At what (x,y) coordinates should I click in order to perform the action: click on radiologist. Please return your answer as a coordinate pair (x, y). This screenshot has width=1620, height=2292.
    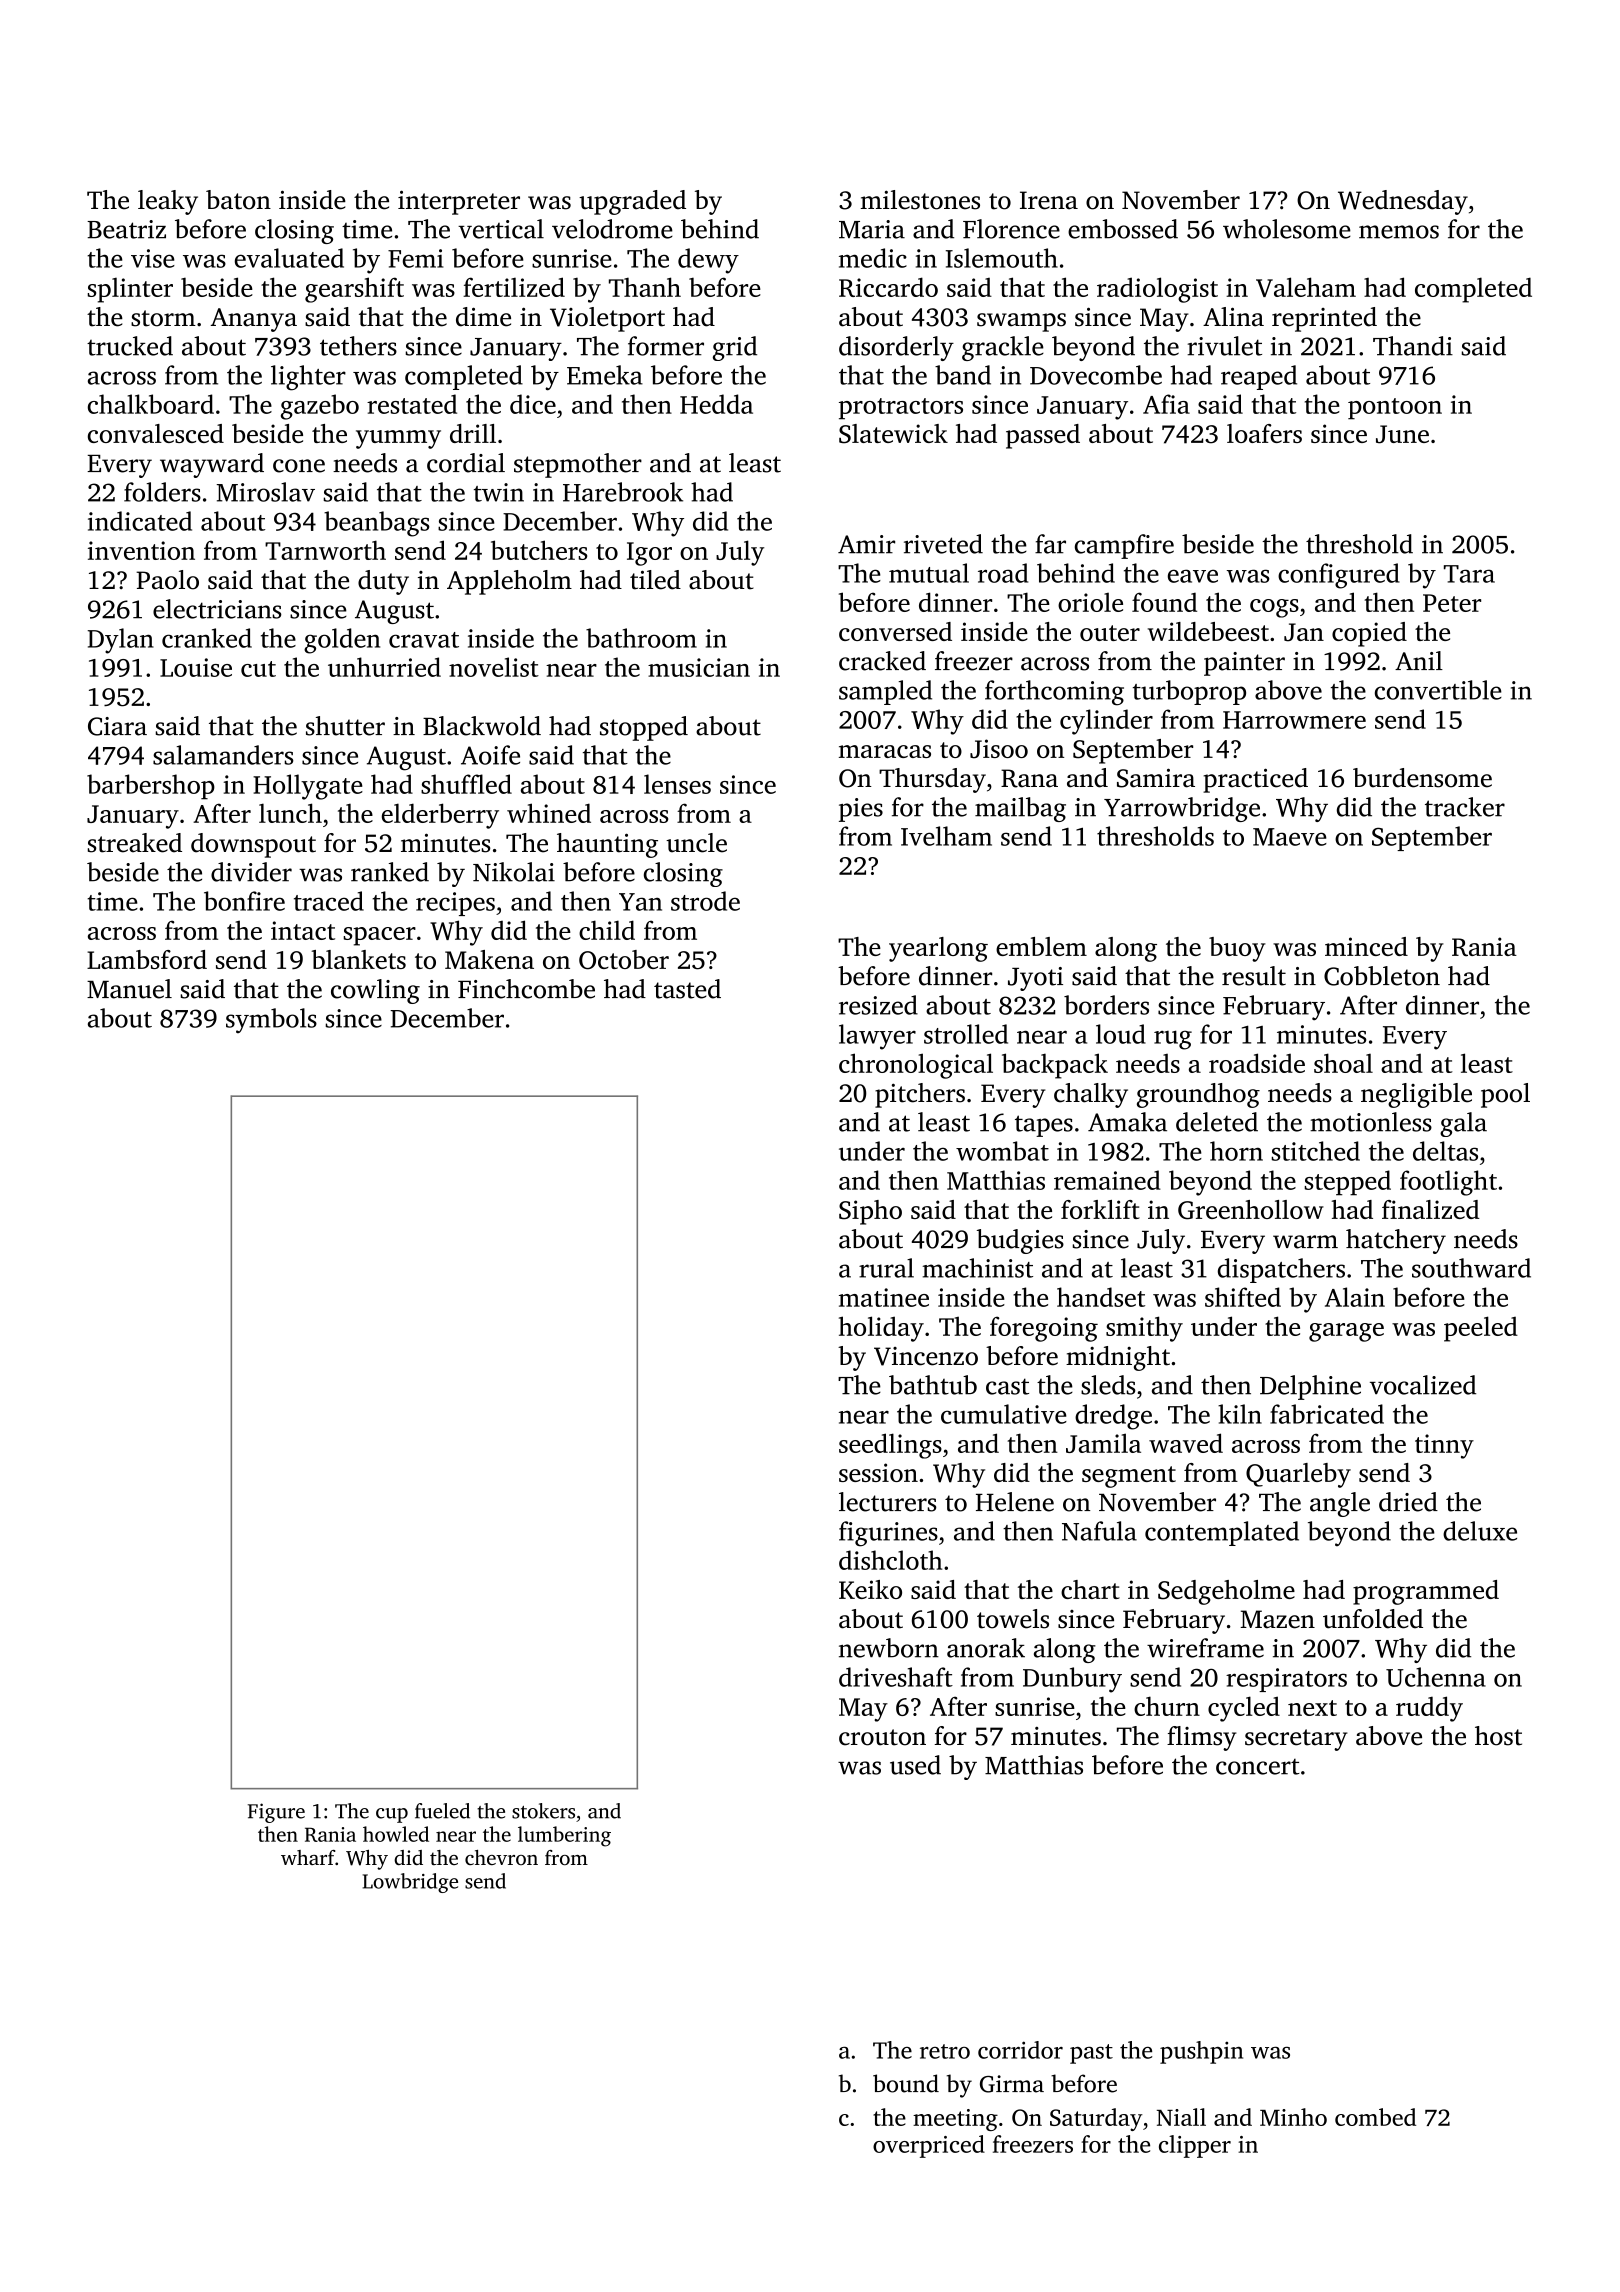
    Looking at the image, I should click on (1157, 290).
